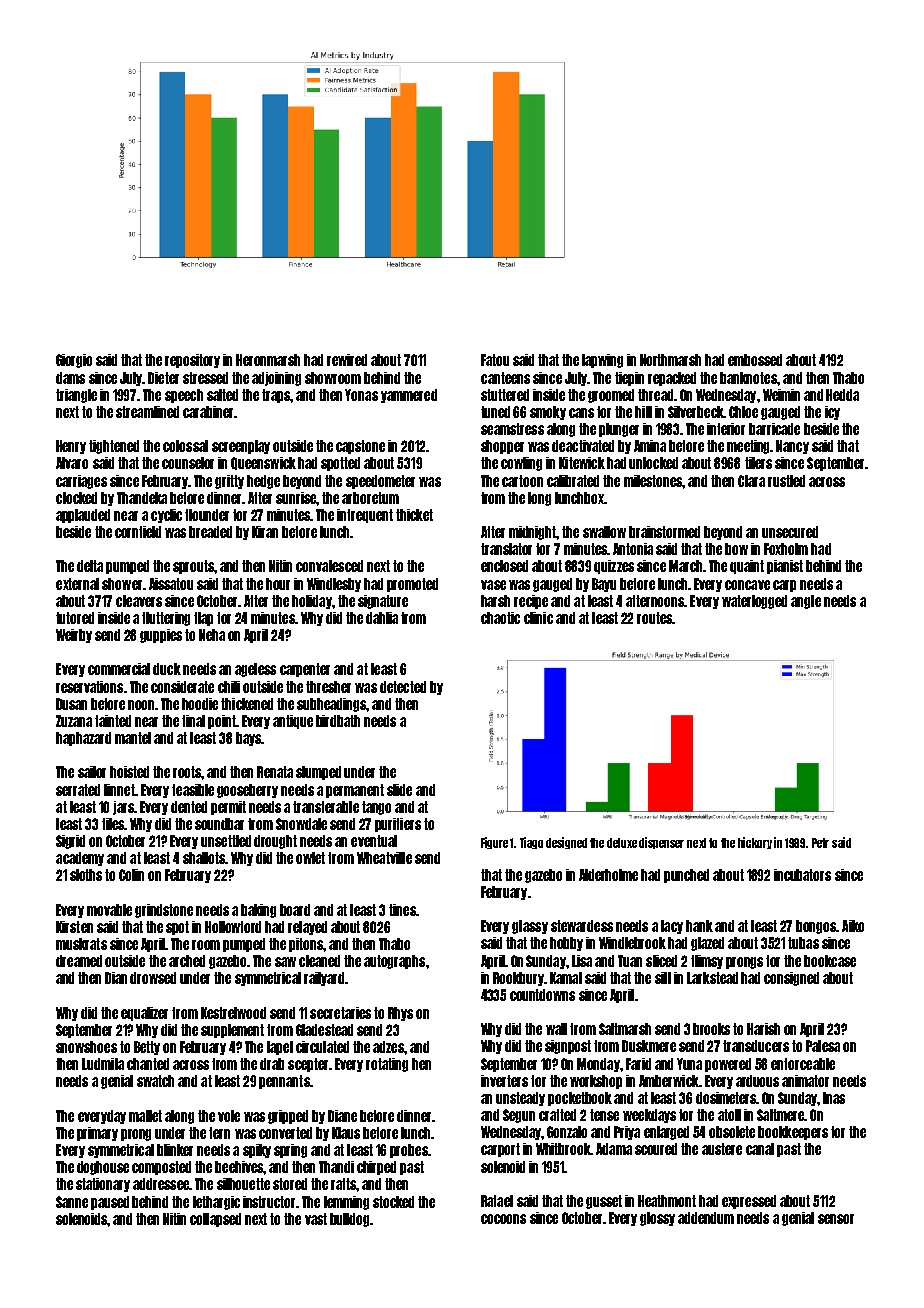 The height and width of the screenshot is (1308, 924). What do you see at coordinates (842, 395) in the screenshot?
I see `Hedda` at bounding box center [842, 395].
